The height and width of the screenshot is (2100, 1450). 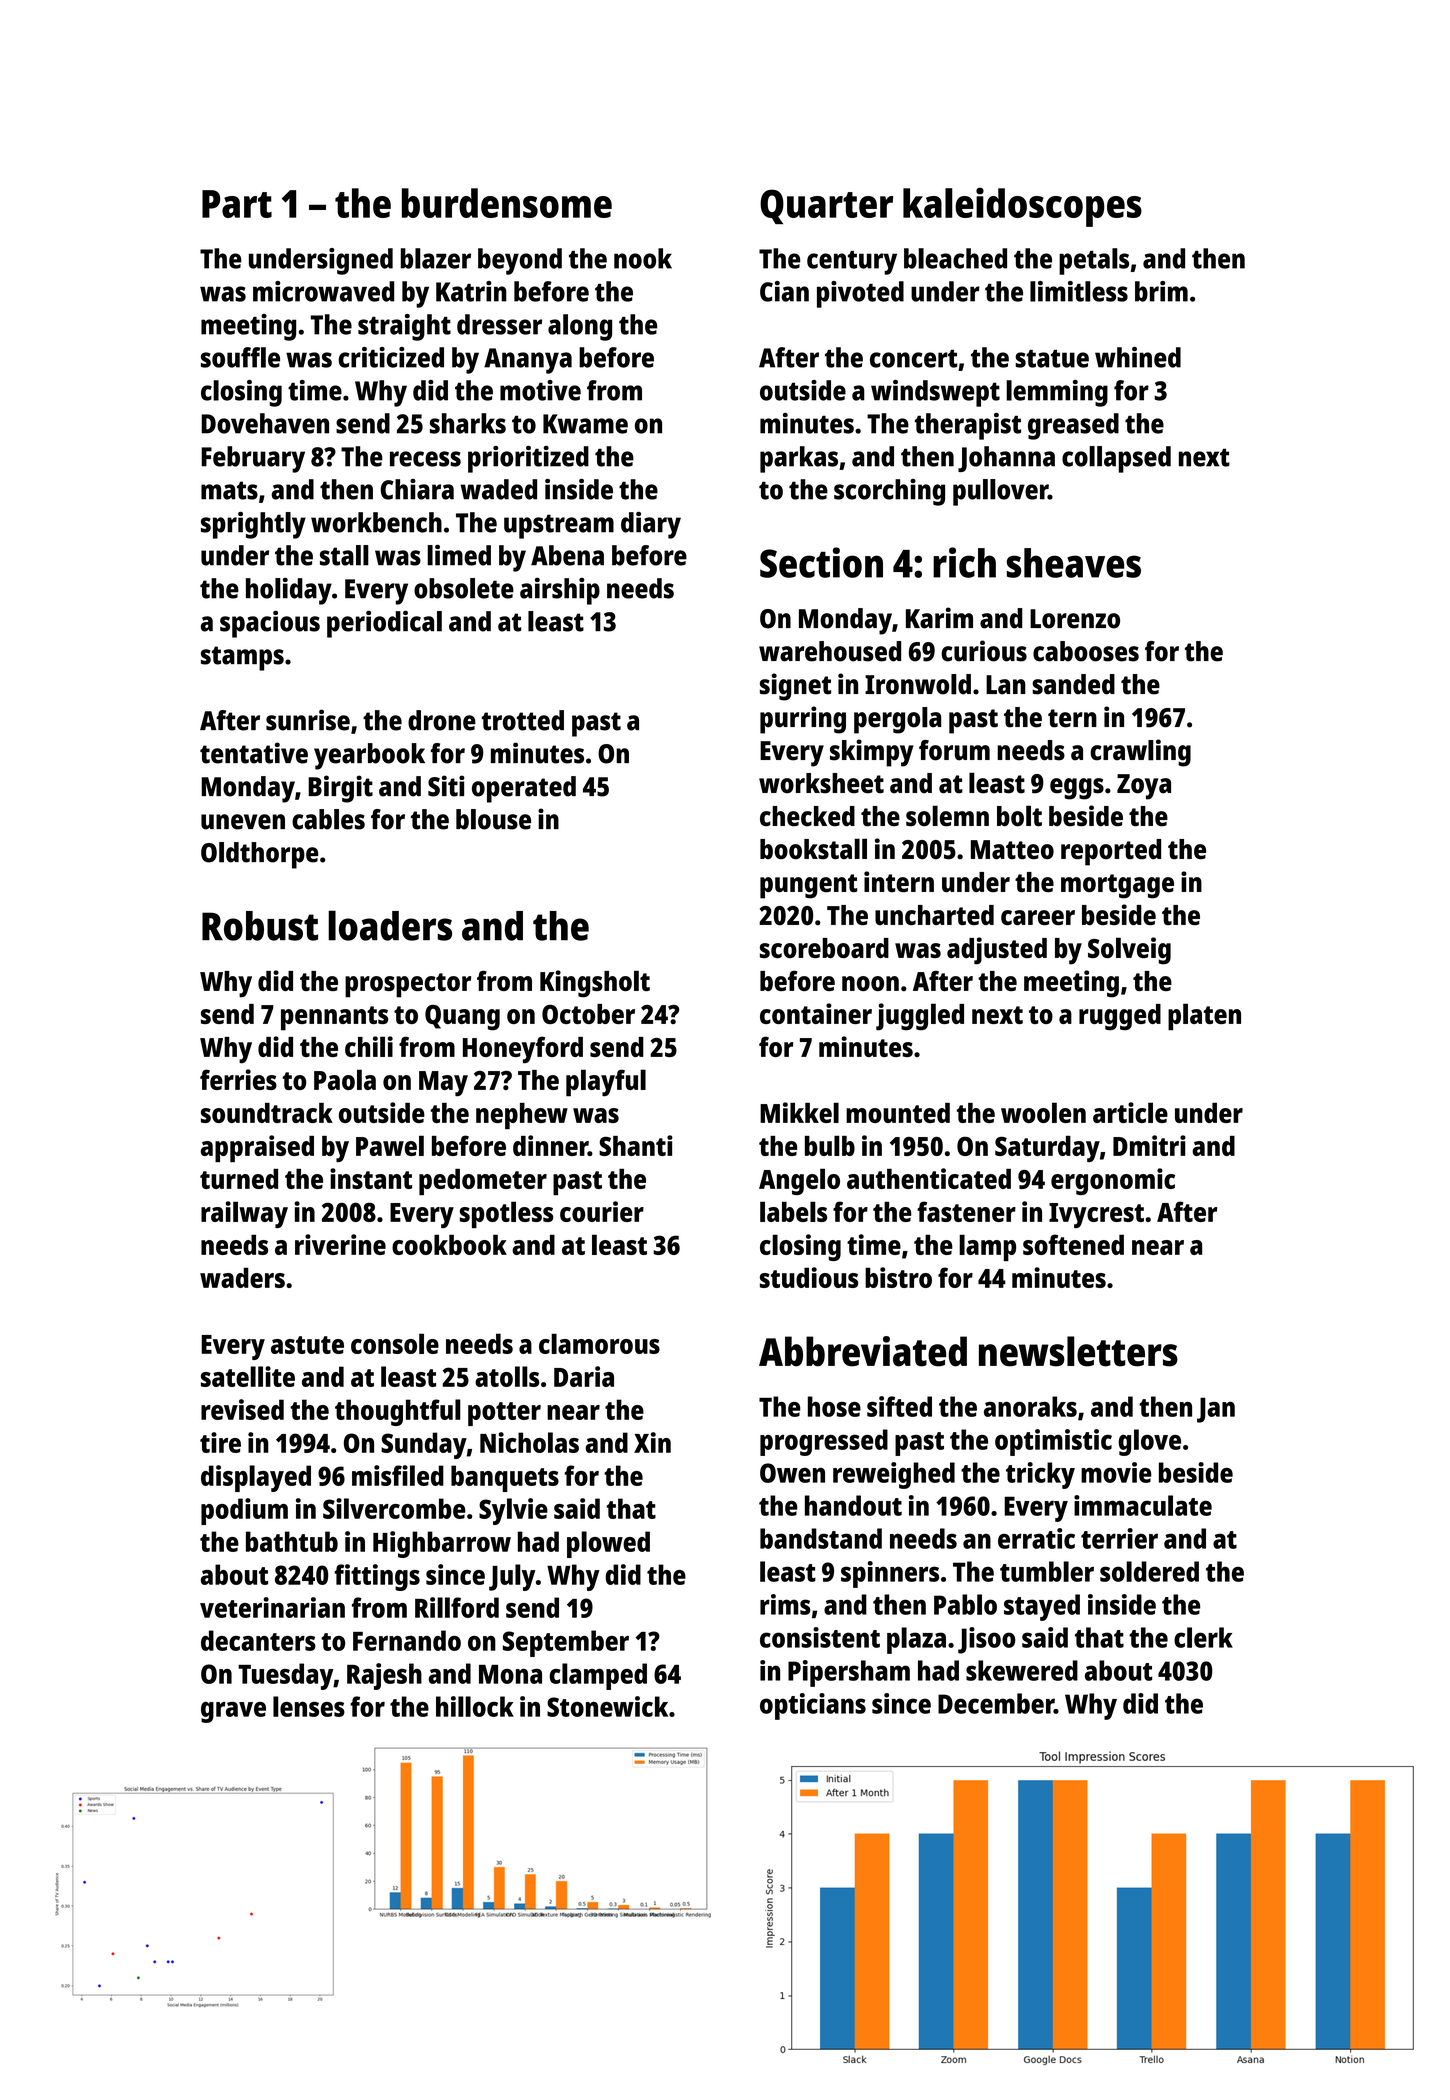 What do you see at coordinates (506, 1214) in the screenshot?
I see `spotless` at bounding box center [506, 1214].
